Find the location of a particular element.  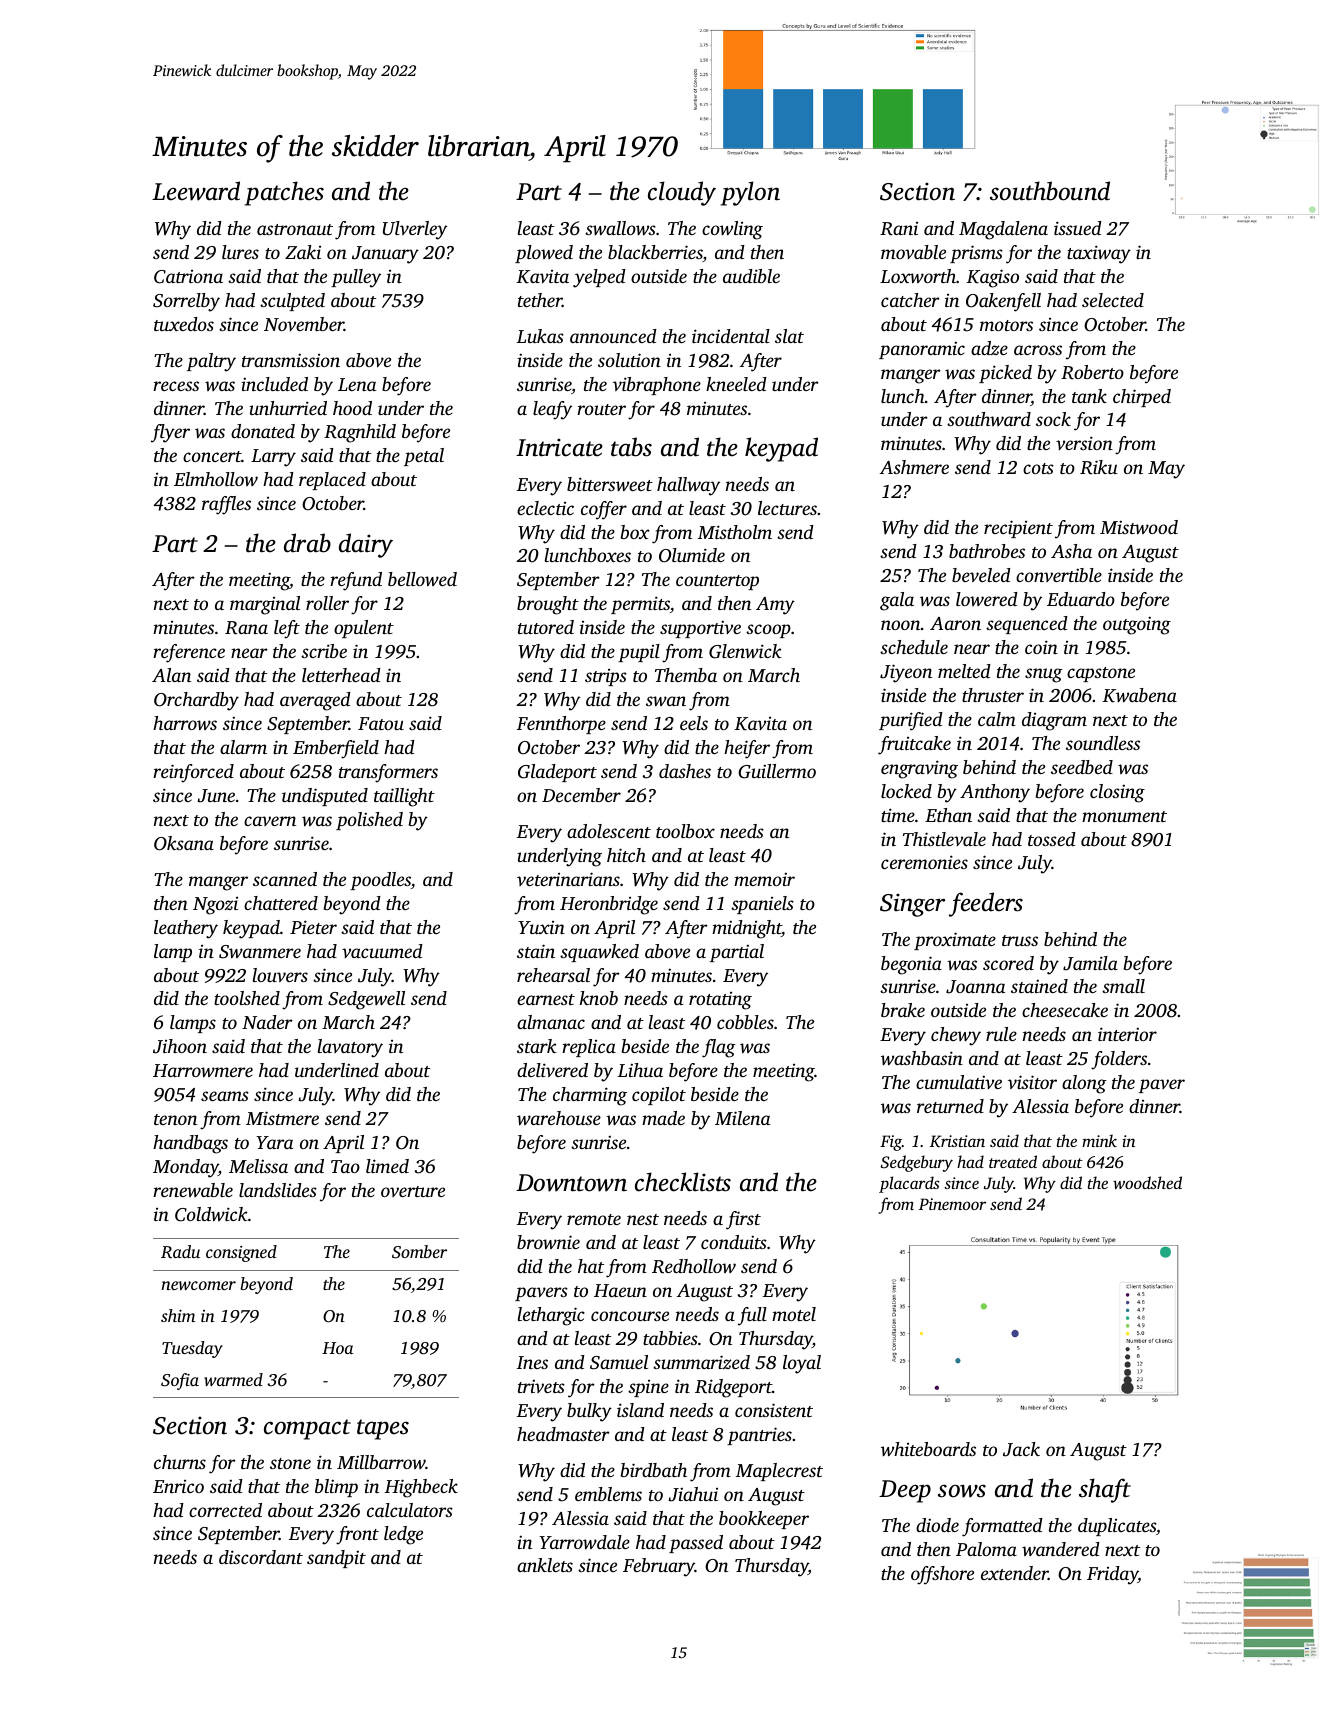

hitch is located at coordinates (626, 855).
